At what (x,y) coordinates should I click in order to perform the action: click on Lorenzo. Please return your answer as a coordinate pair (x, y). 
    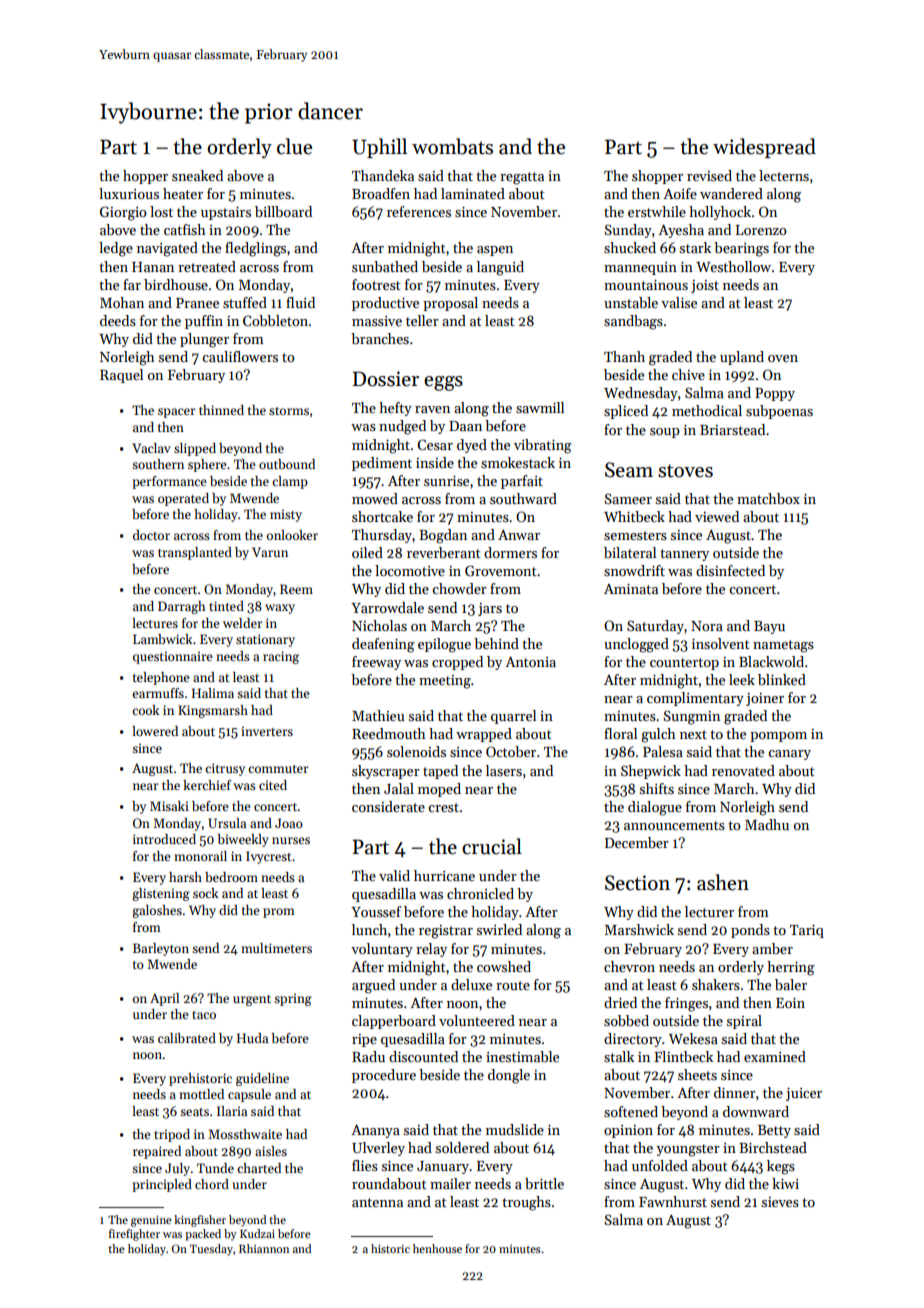
    Looking at the image, I should click on (761, 230).
